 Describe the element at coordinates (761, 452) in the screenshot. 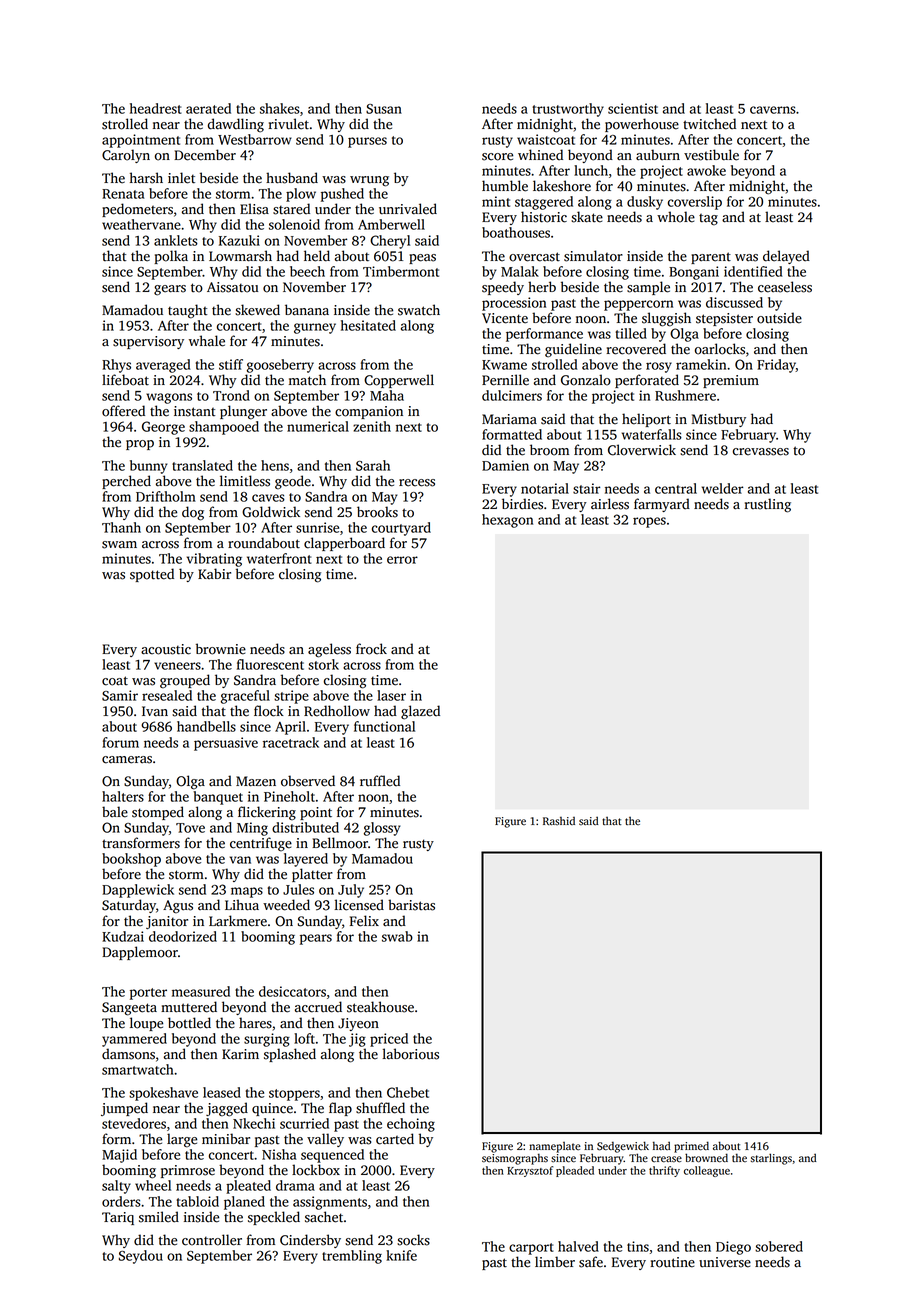

I see `crevasses` at that location.
